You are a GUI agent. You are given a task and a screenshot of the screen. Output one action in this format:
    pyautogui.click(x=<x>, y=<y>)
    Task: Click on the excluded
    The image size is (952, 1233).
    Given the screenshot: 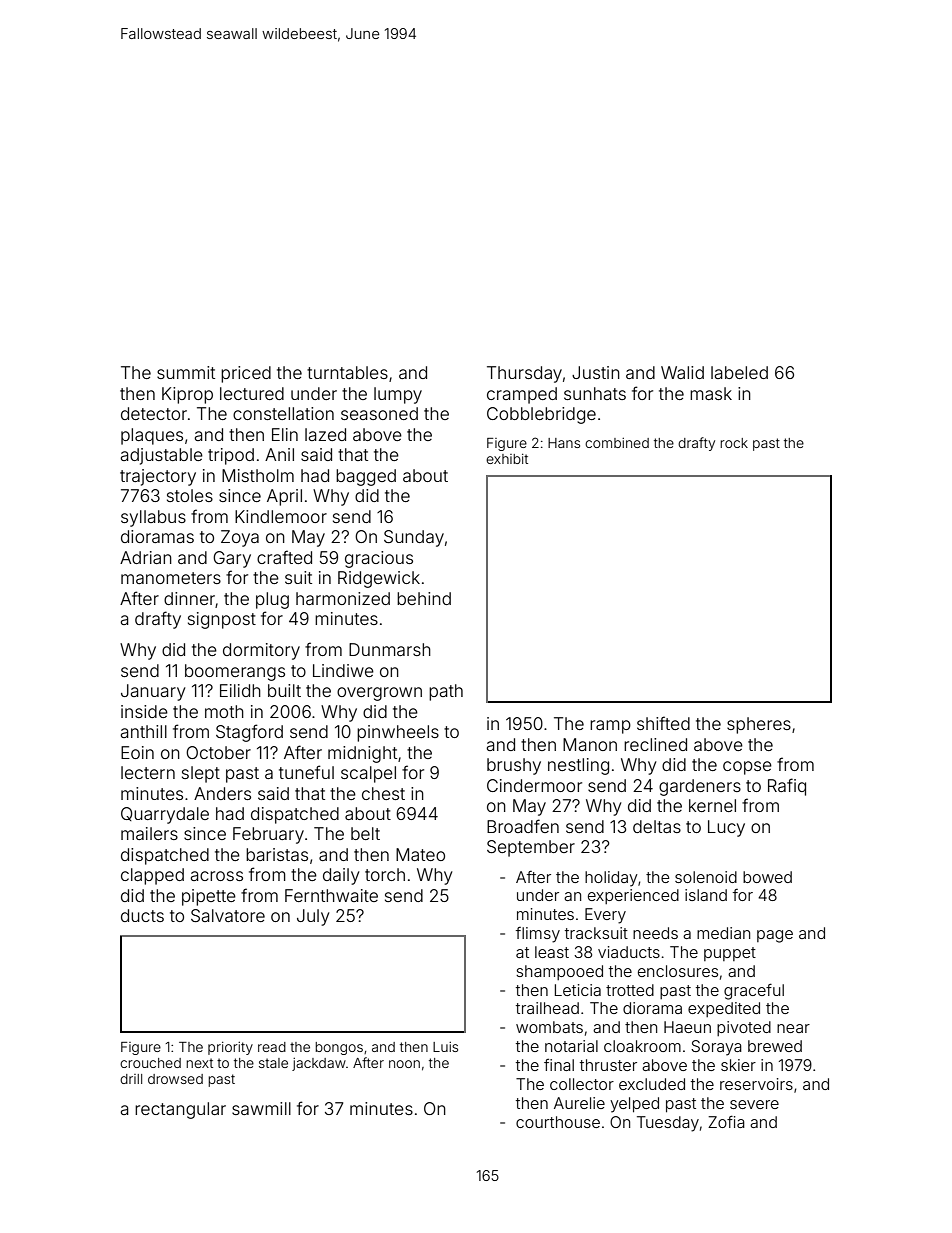 What is the action you would take?
    pyautogui.click(x=652, y=1084)
